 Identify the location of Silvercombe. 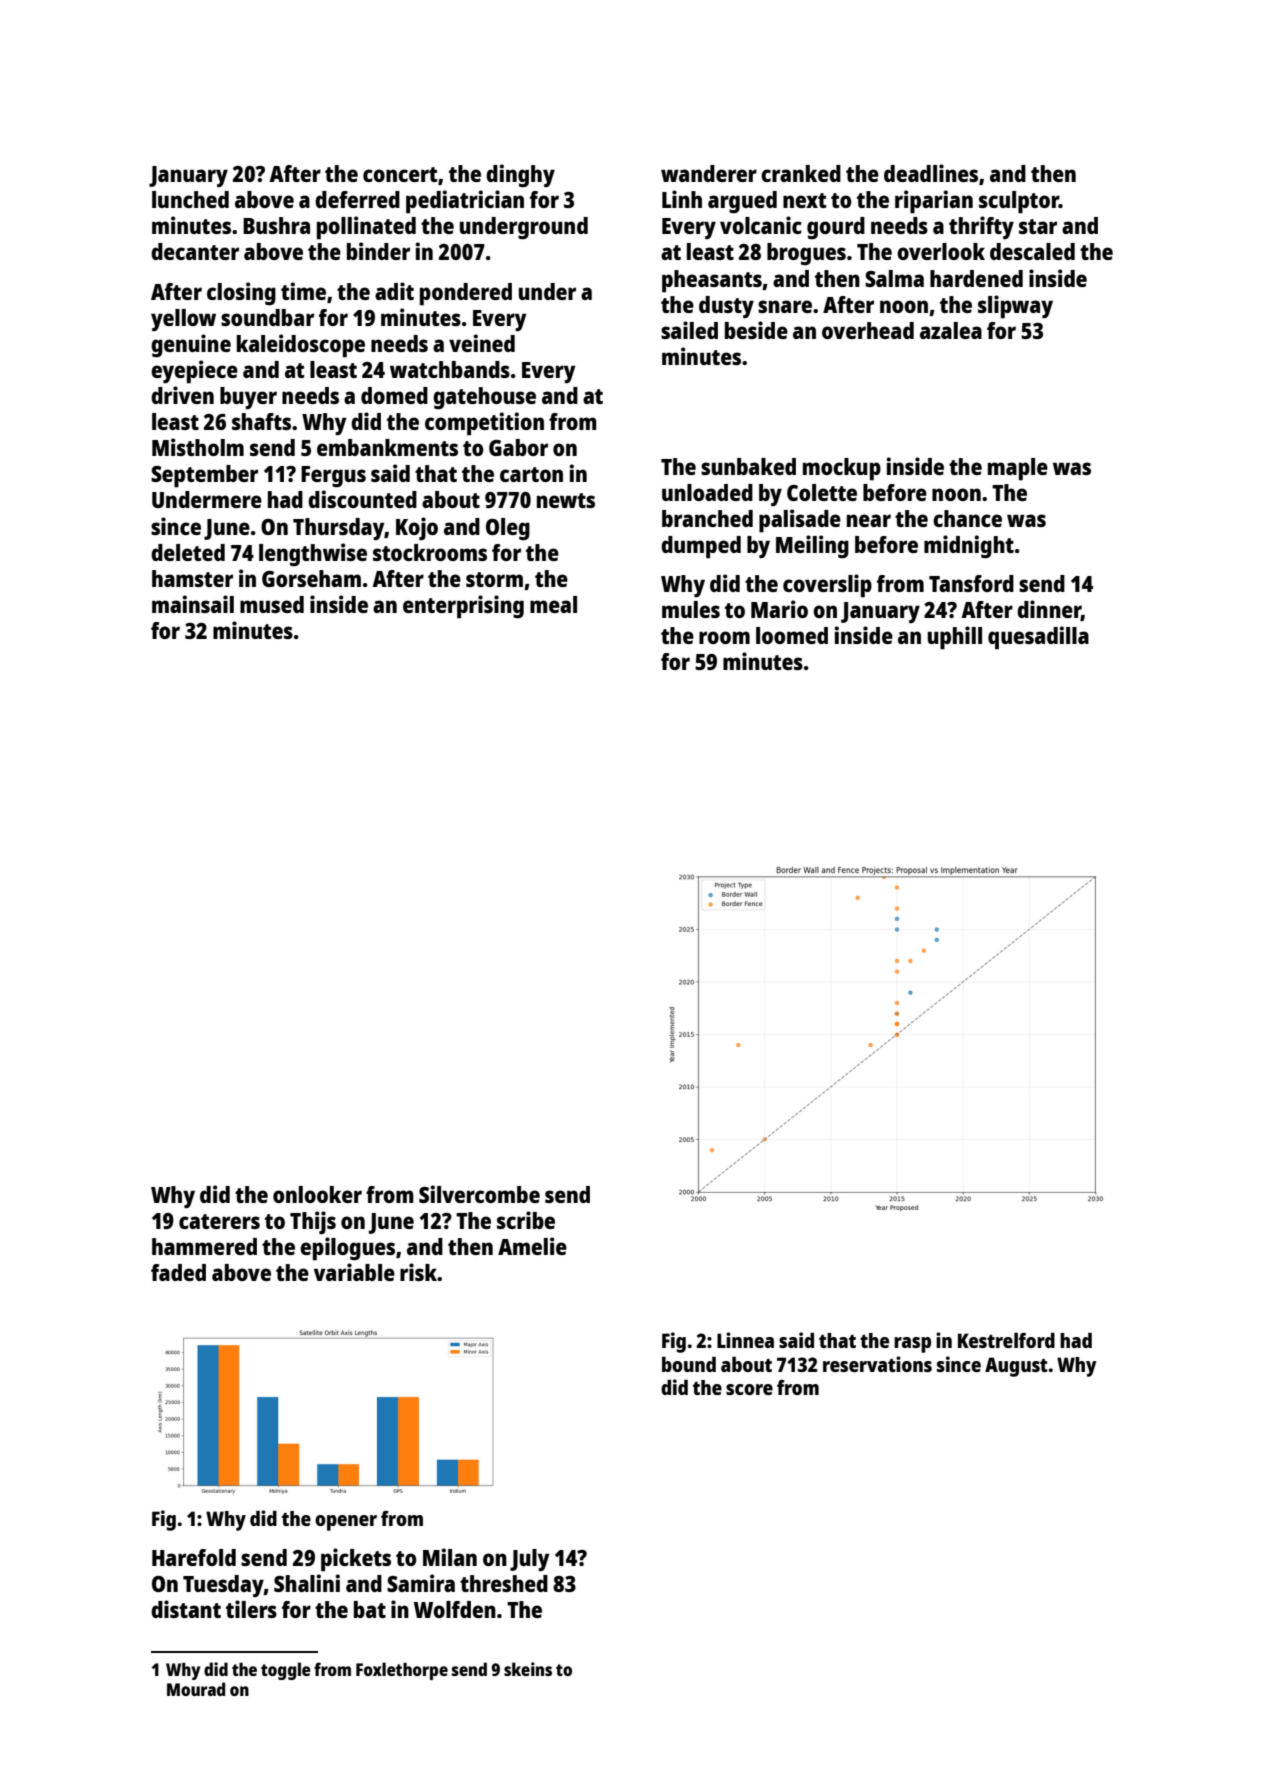
(479, 1194).
